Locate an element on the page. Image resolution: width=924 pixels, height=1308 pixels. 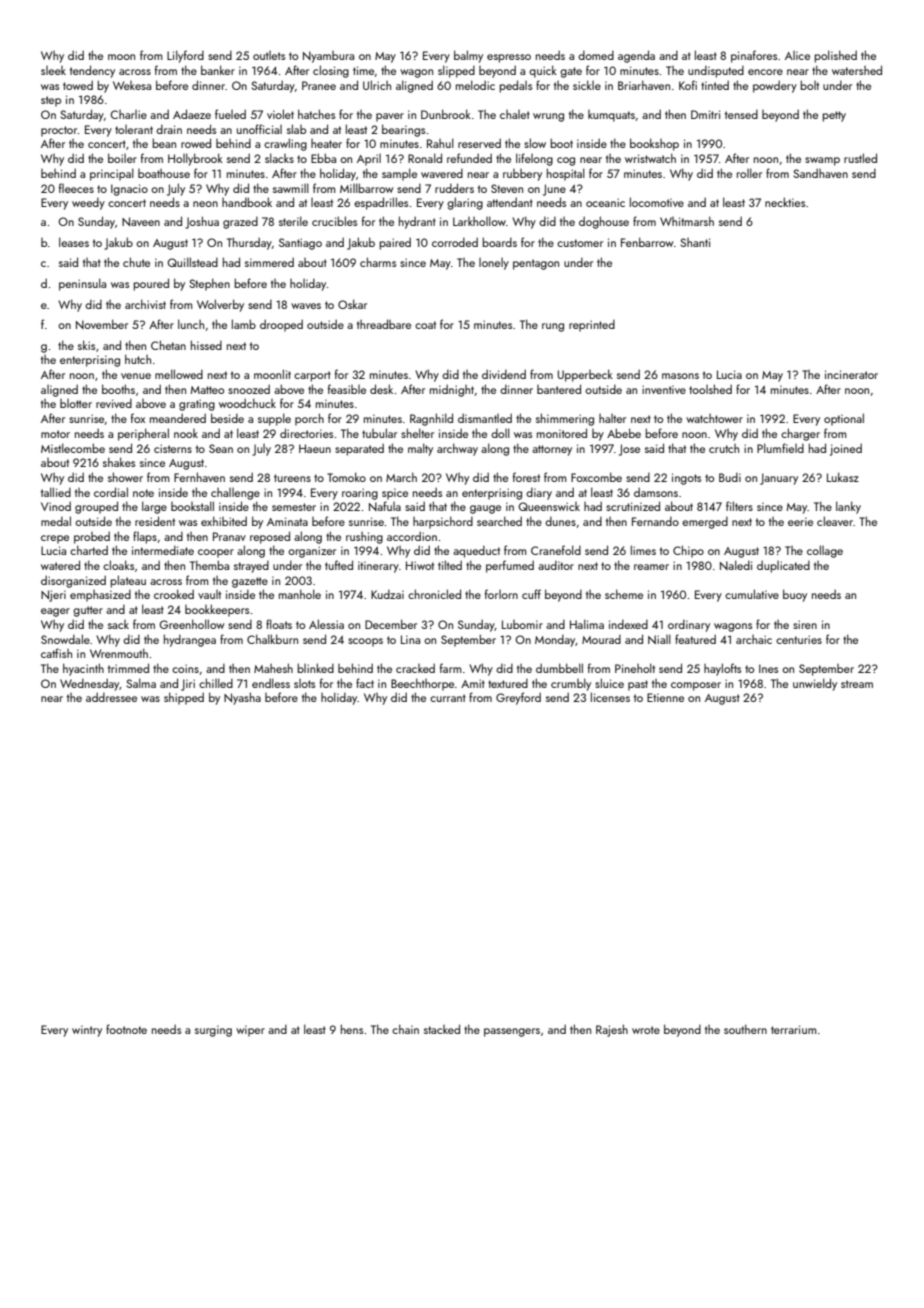
towed is located at coordinates (78, 85).
